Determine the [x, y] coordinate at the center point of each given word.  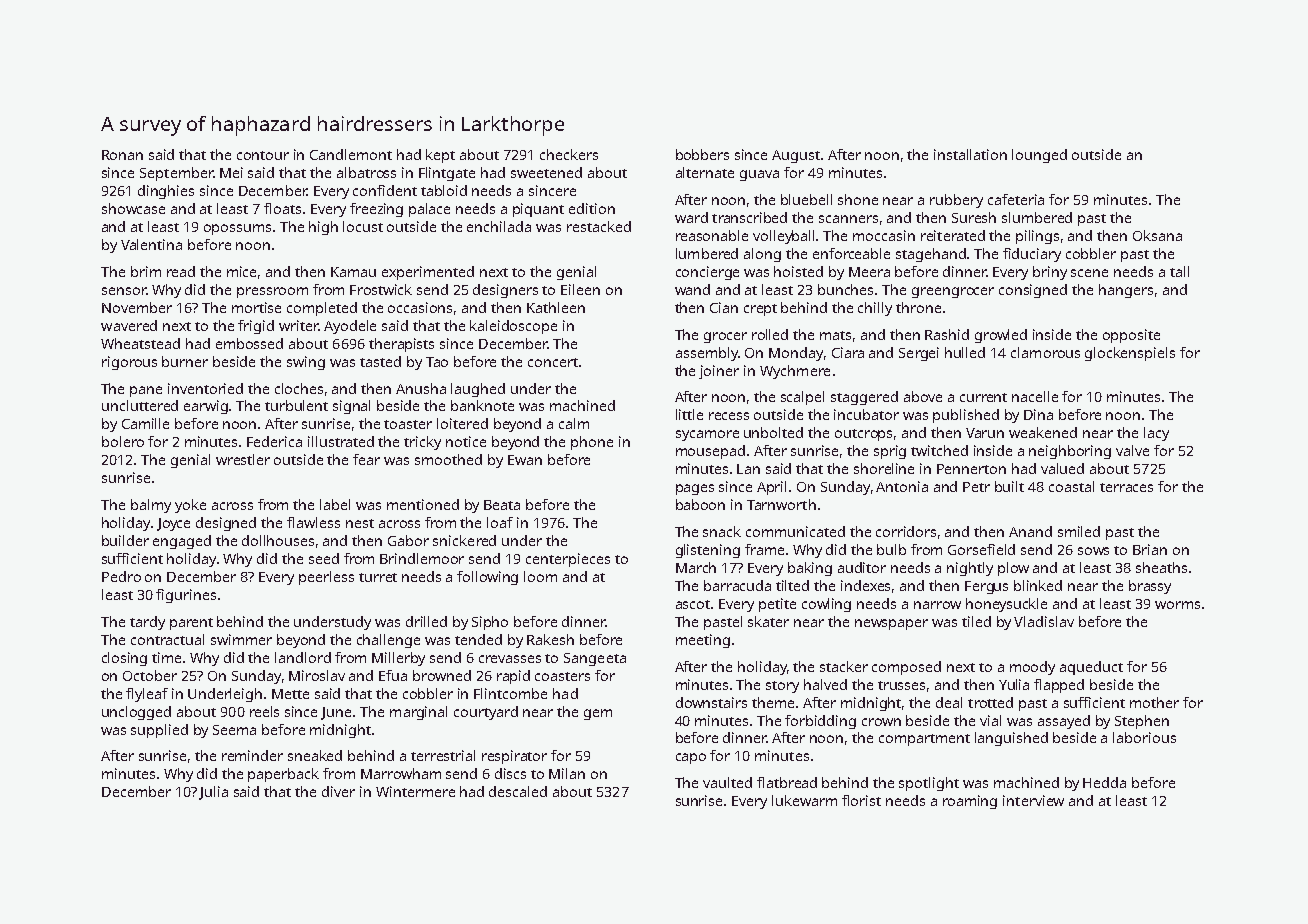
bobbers [702, 154]
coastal [1071, 486]
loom [540, 576]
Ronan [122, 155]
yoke [190, 506]
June [336, 713]
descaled [518, 791]
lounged [1039, 156]
